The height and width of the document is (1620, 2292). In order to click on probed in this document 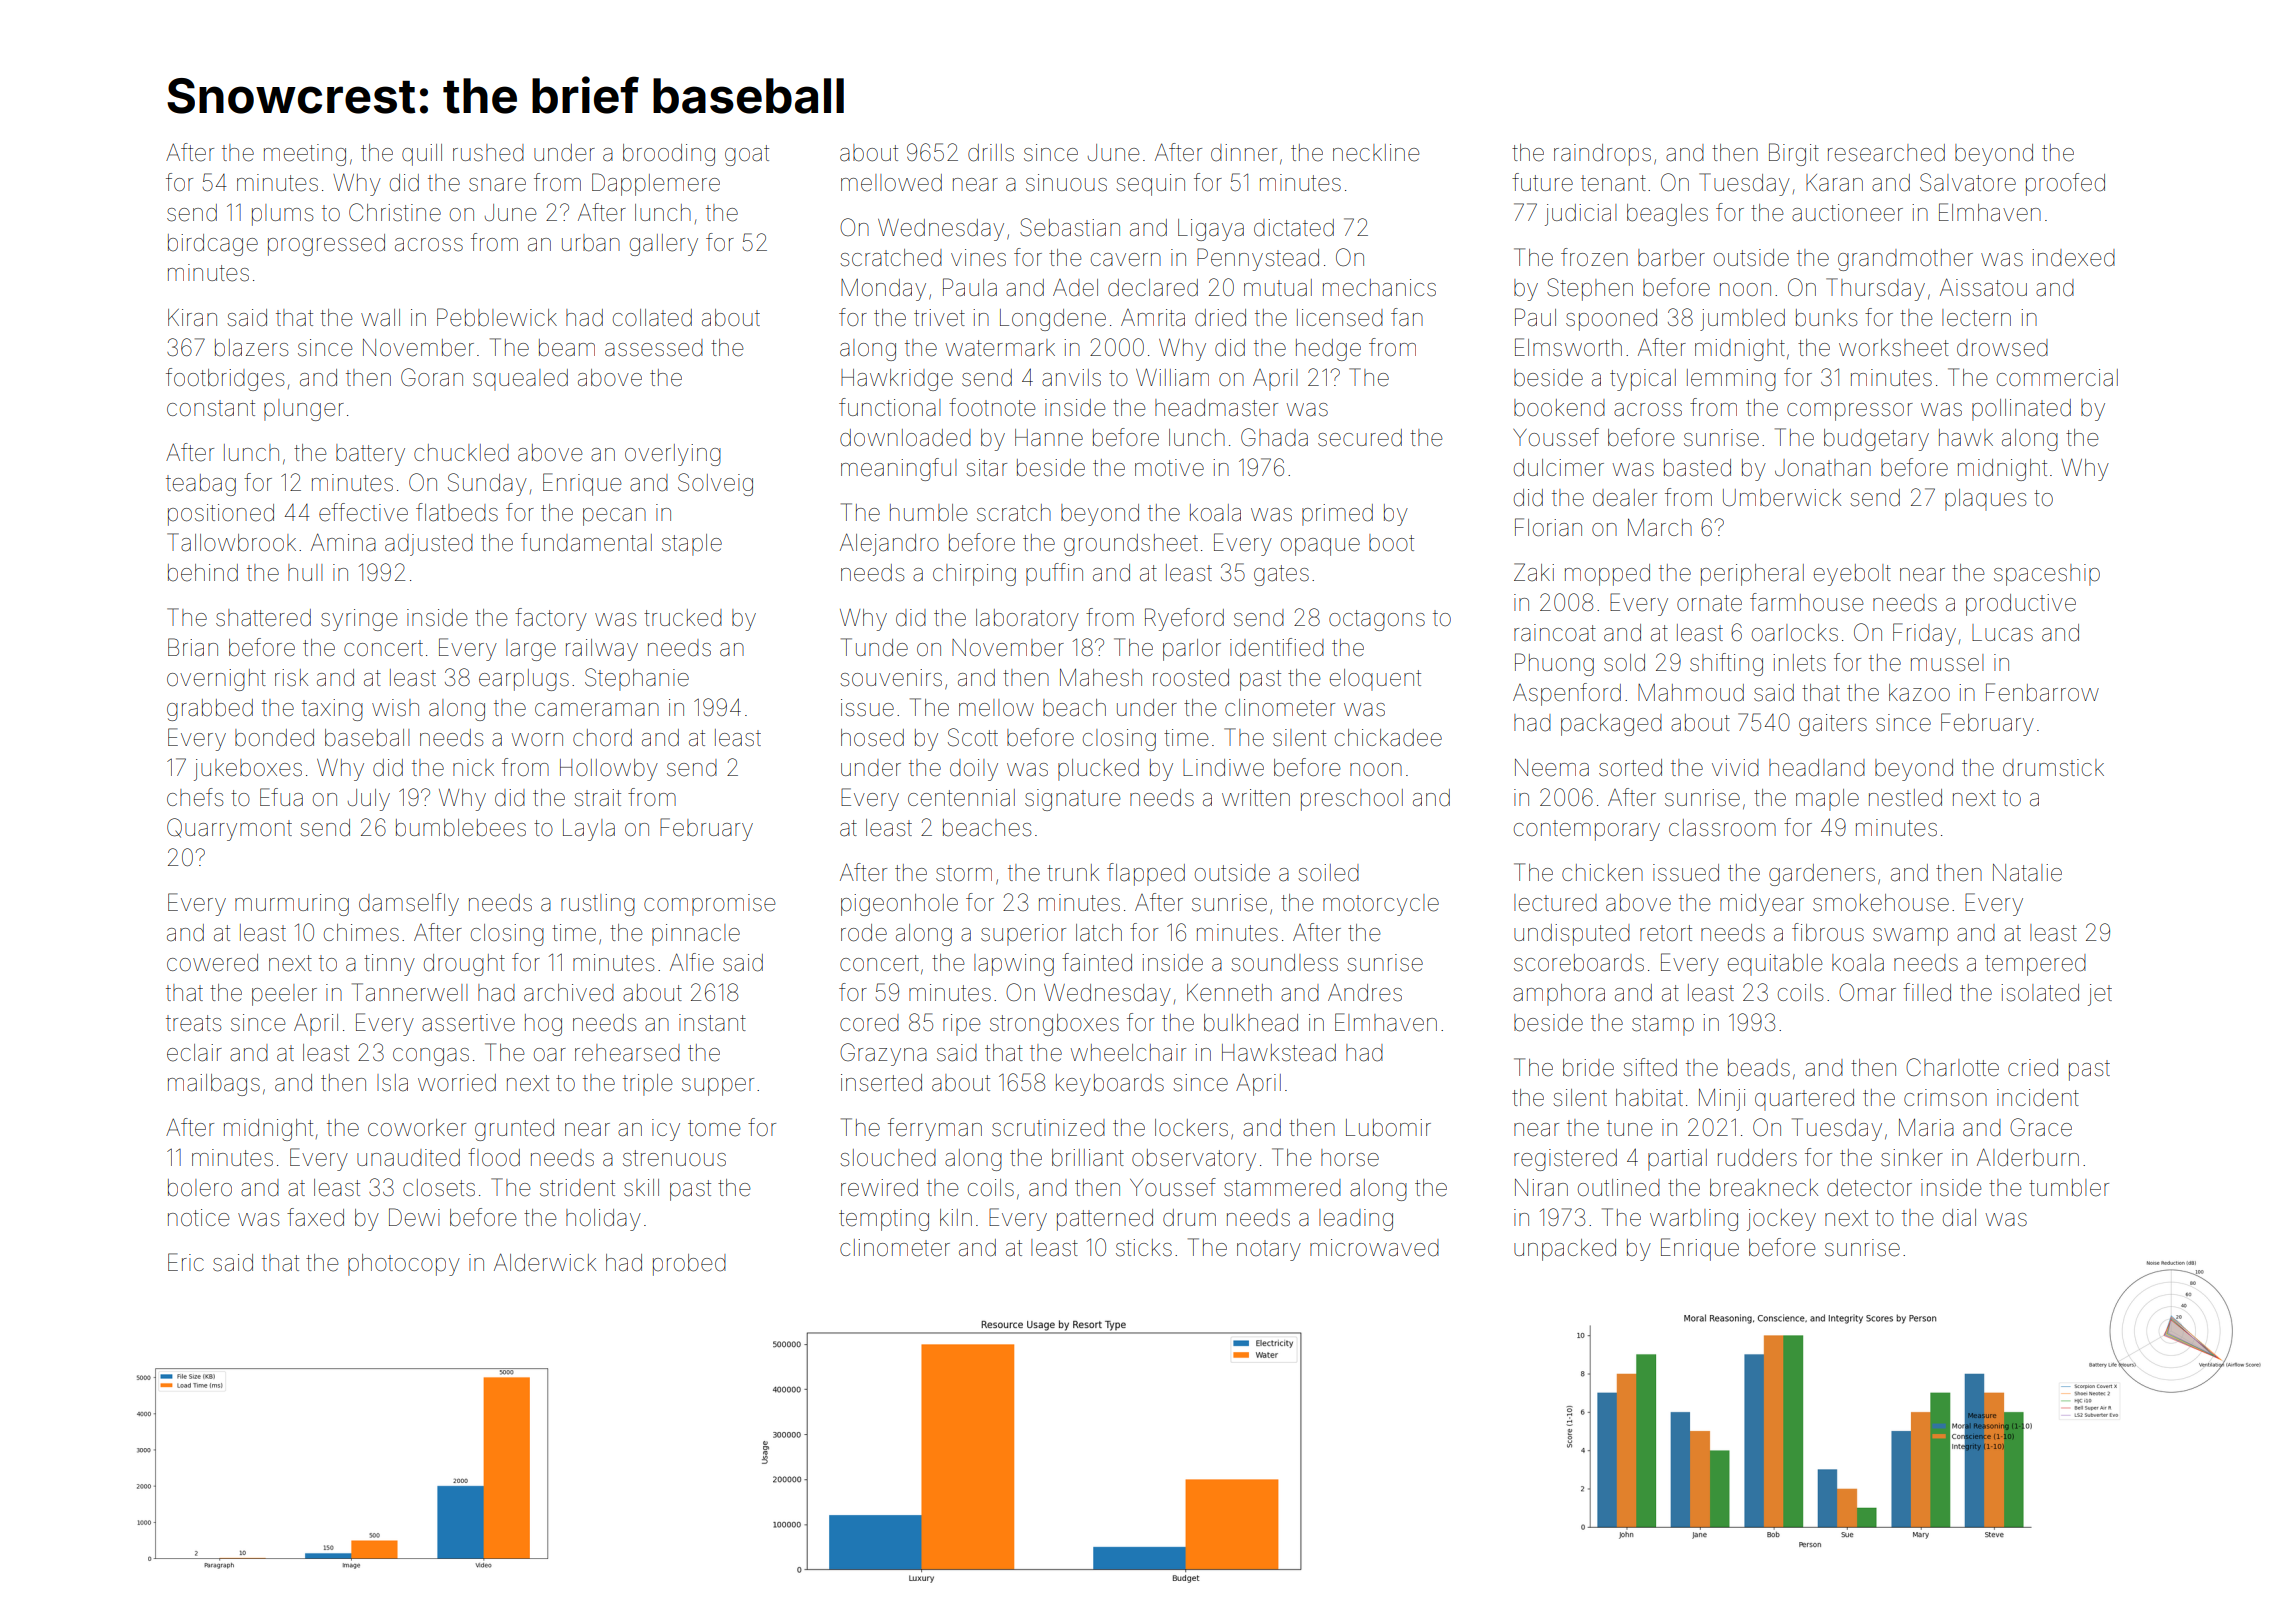, I will do `click(689, 1265)`.
